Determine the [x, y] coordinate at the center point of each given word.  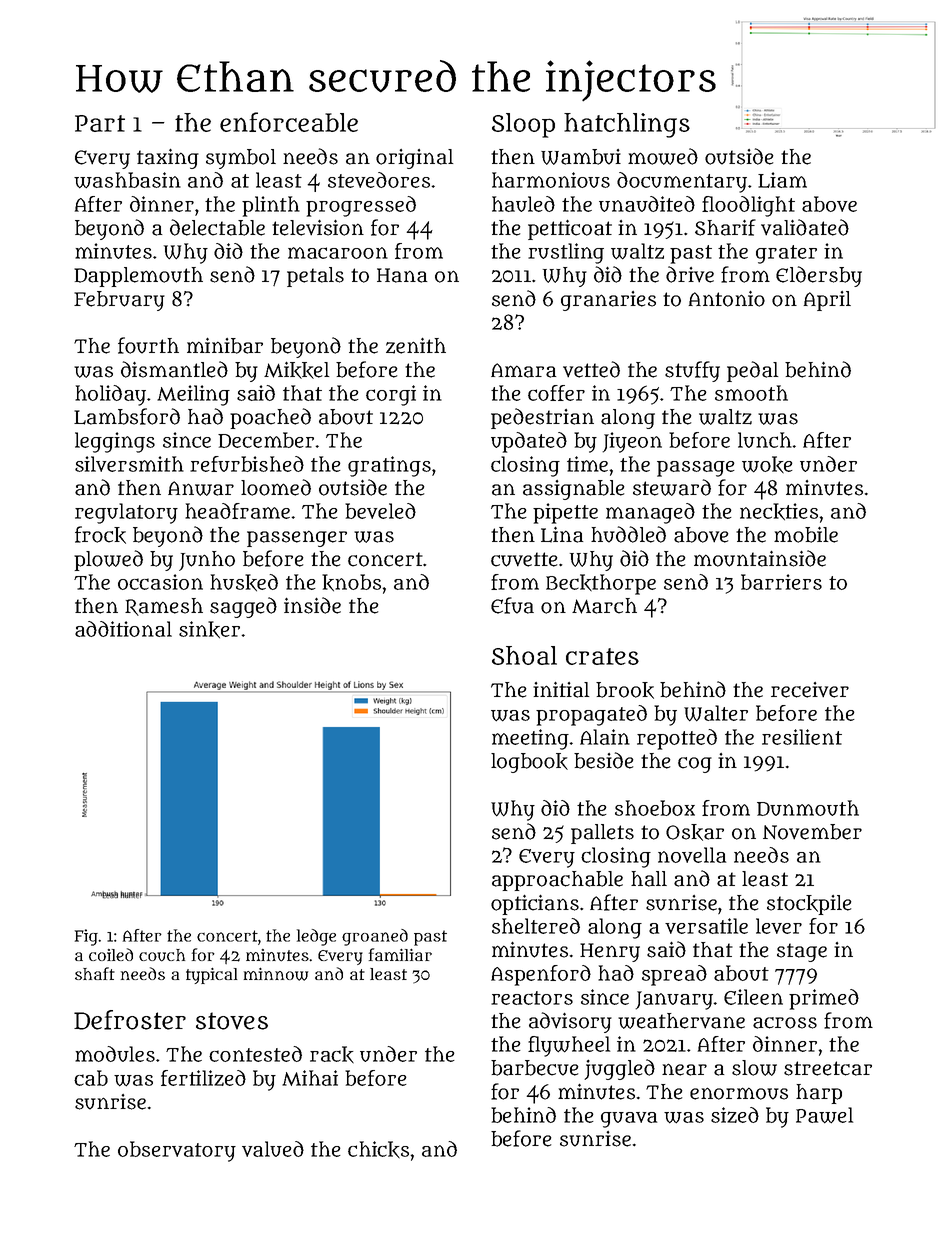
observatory [177, 1151]
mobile [806, 535]
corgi [391, 395]
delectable [217, 227]
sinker [209, 630]
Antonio [727, 299]
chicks [378, 1150]
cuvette [524, 559]
